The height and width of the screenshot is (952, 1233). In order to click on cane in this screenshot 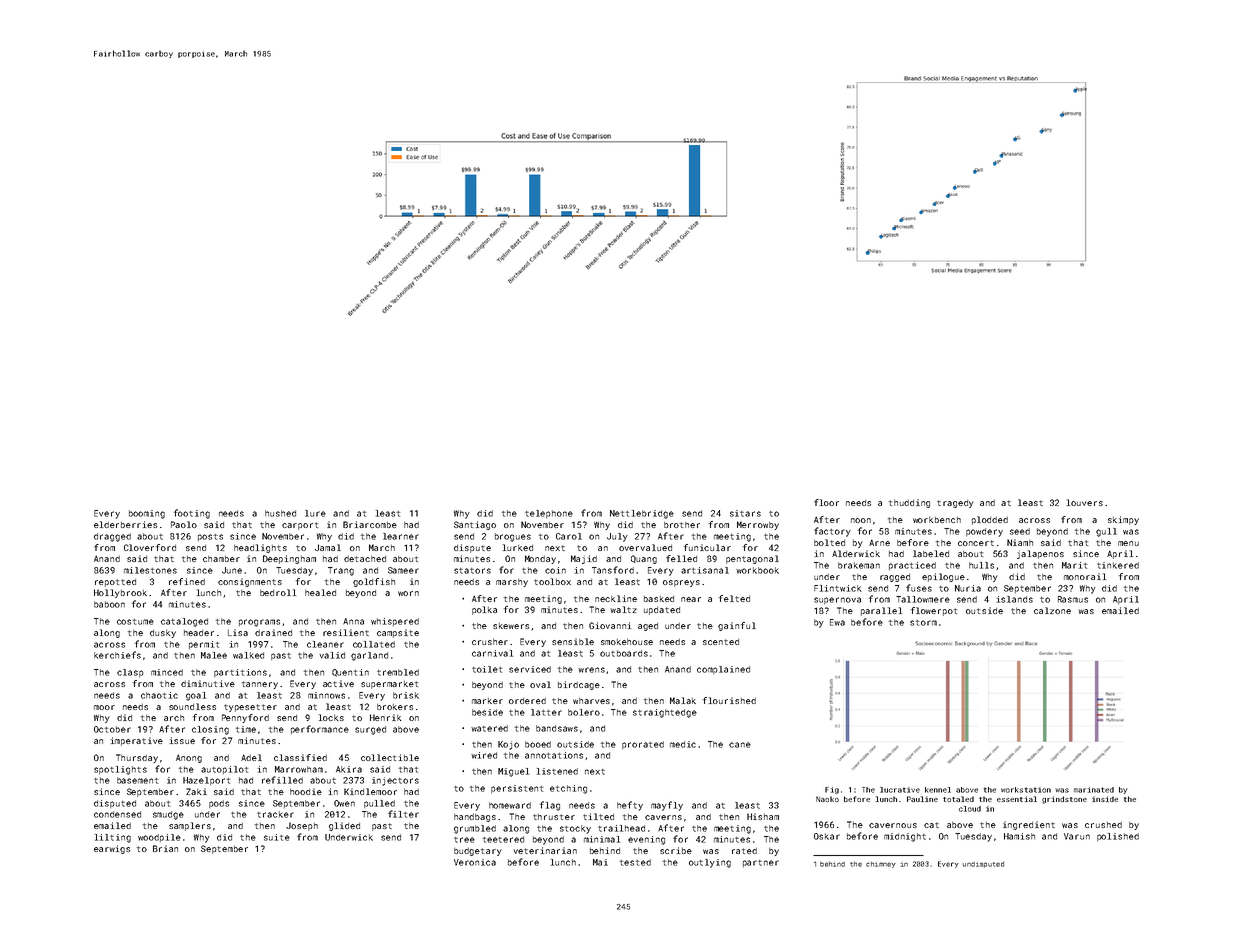, I will do `click(740, 745)`.
